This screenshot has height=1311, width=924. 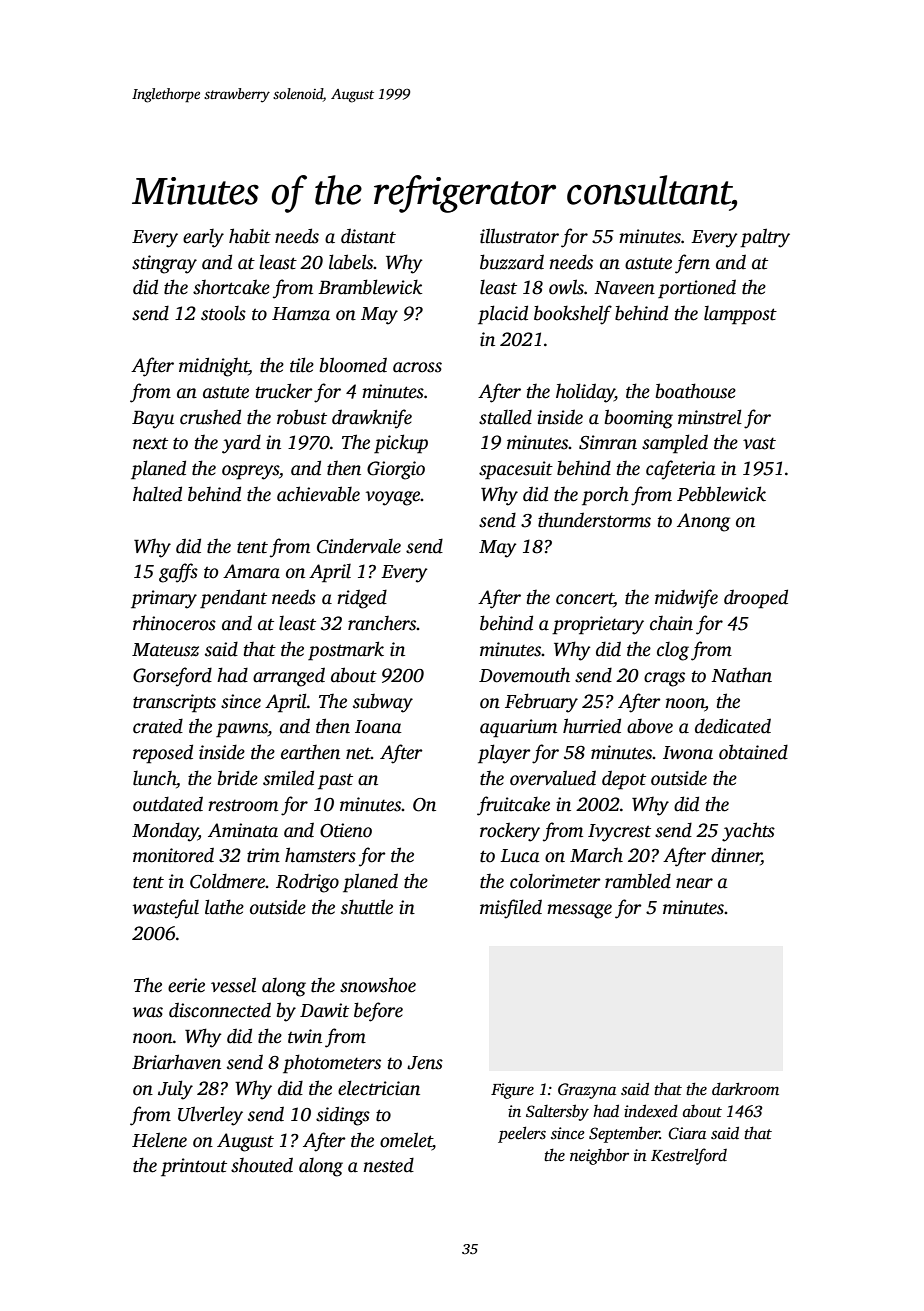 I want to click on neighbor, so click(x=599, y=1156).
